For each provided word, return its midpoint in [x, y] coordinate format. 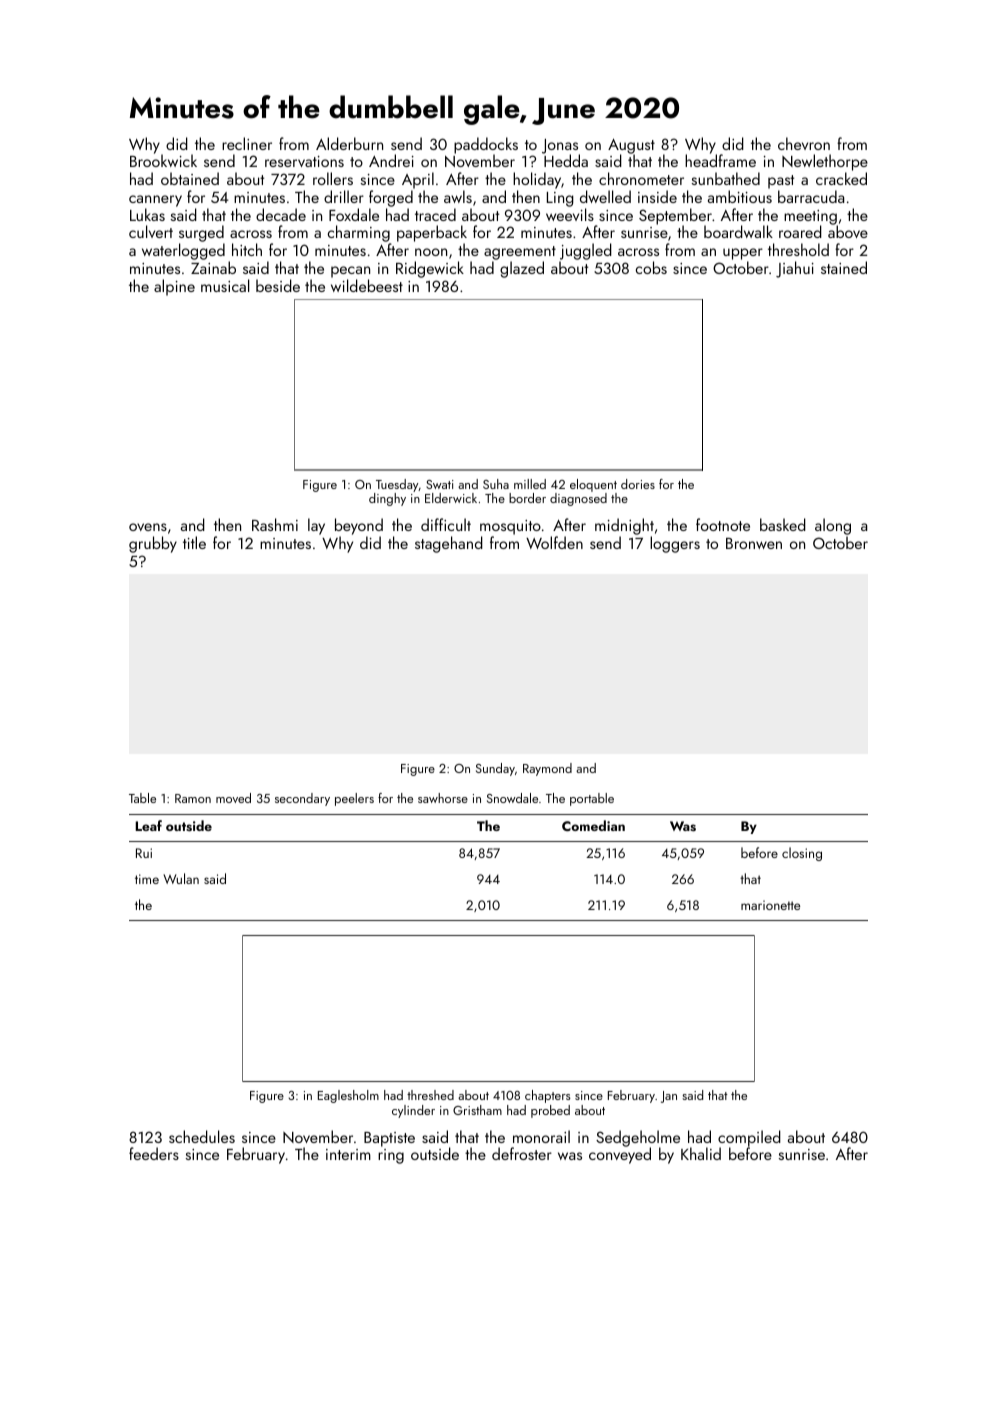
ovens [148, 527]
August [631, 147]
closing [802, 854]
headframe [720, 161]
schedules [202, 1136]
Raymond [547, 769]
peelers [354, 799]
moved [233, 798]
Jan [669, 1097]
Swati [440, 484]
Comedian [593, 825]
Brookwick [163, 161]
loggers [675, 544]
